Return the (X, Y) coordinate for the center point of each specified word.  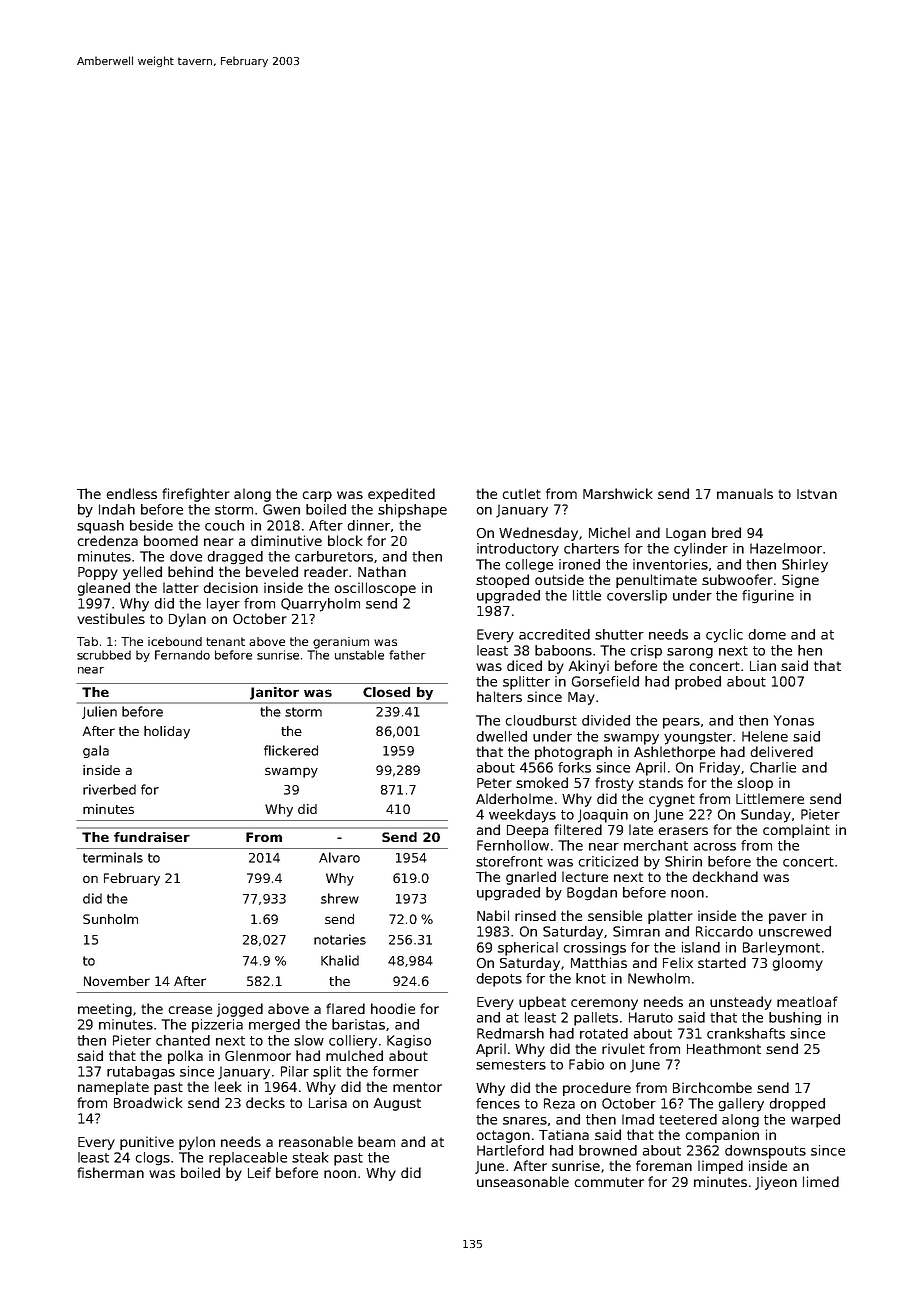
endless (131, 493)
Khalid (340, 960)
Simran (636, 931)
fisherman (110, 1172)
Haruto (651, 1017)
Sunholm (110, 919)
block (345, 540)
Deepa (527, 831)
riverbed (109, 789)
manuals (745, 493)
